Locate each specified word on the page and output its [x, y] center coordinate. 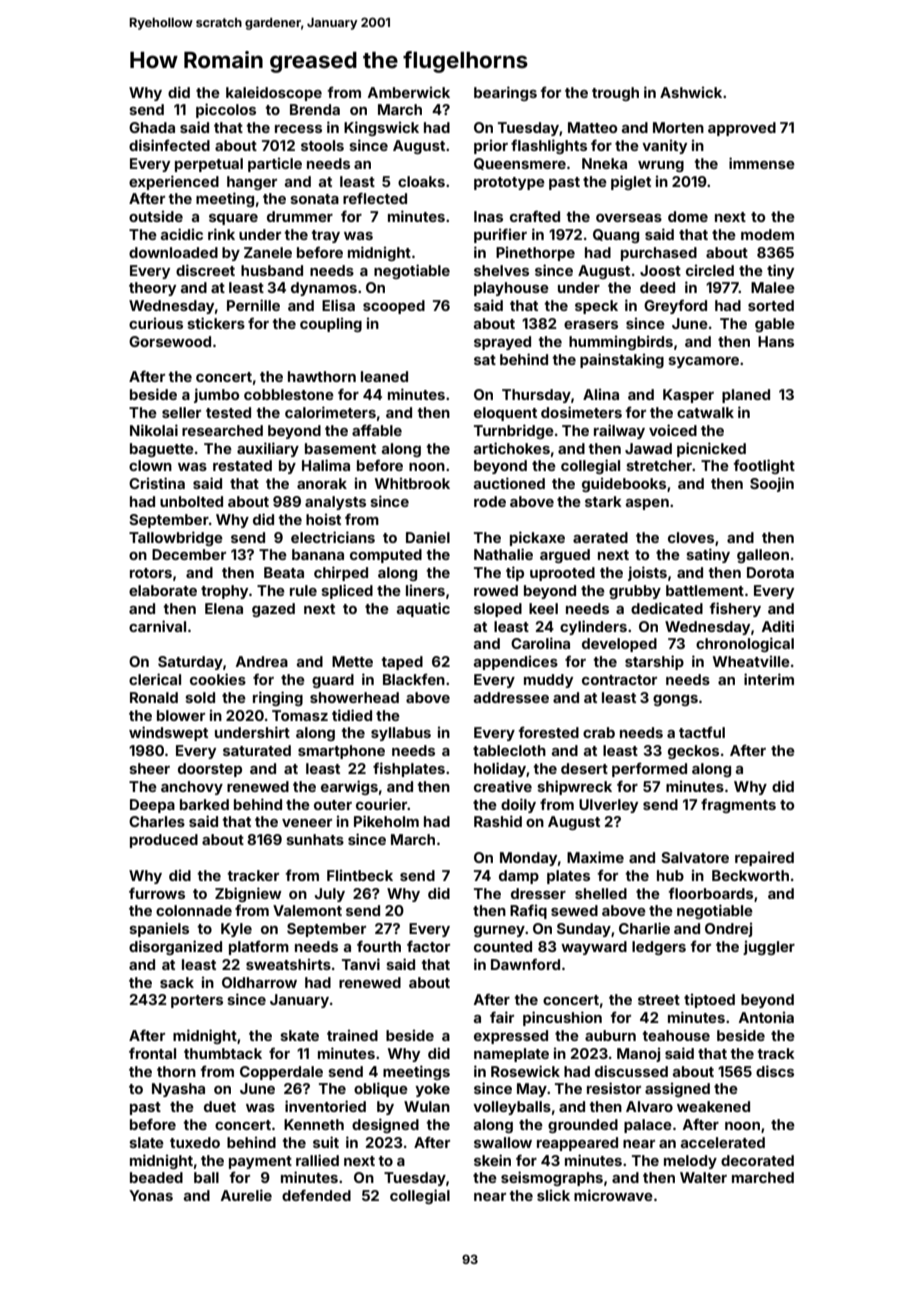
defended [316, 1195]
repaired [764, 858]
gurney [499, 931]
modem [767, 234]
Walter [703, 1177]
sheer [149, 768]
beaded [156, 1177]
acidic [182, 234]
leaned [384, 376]
